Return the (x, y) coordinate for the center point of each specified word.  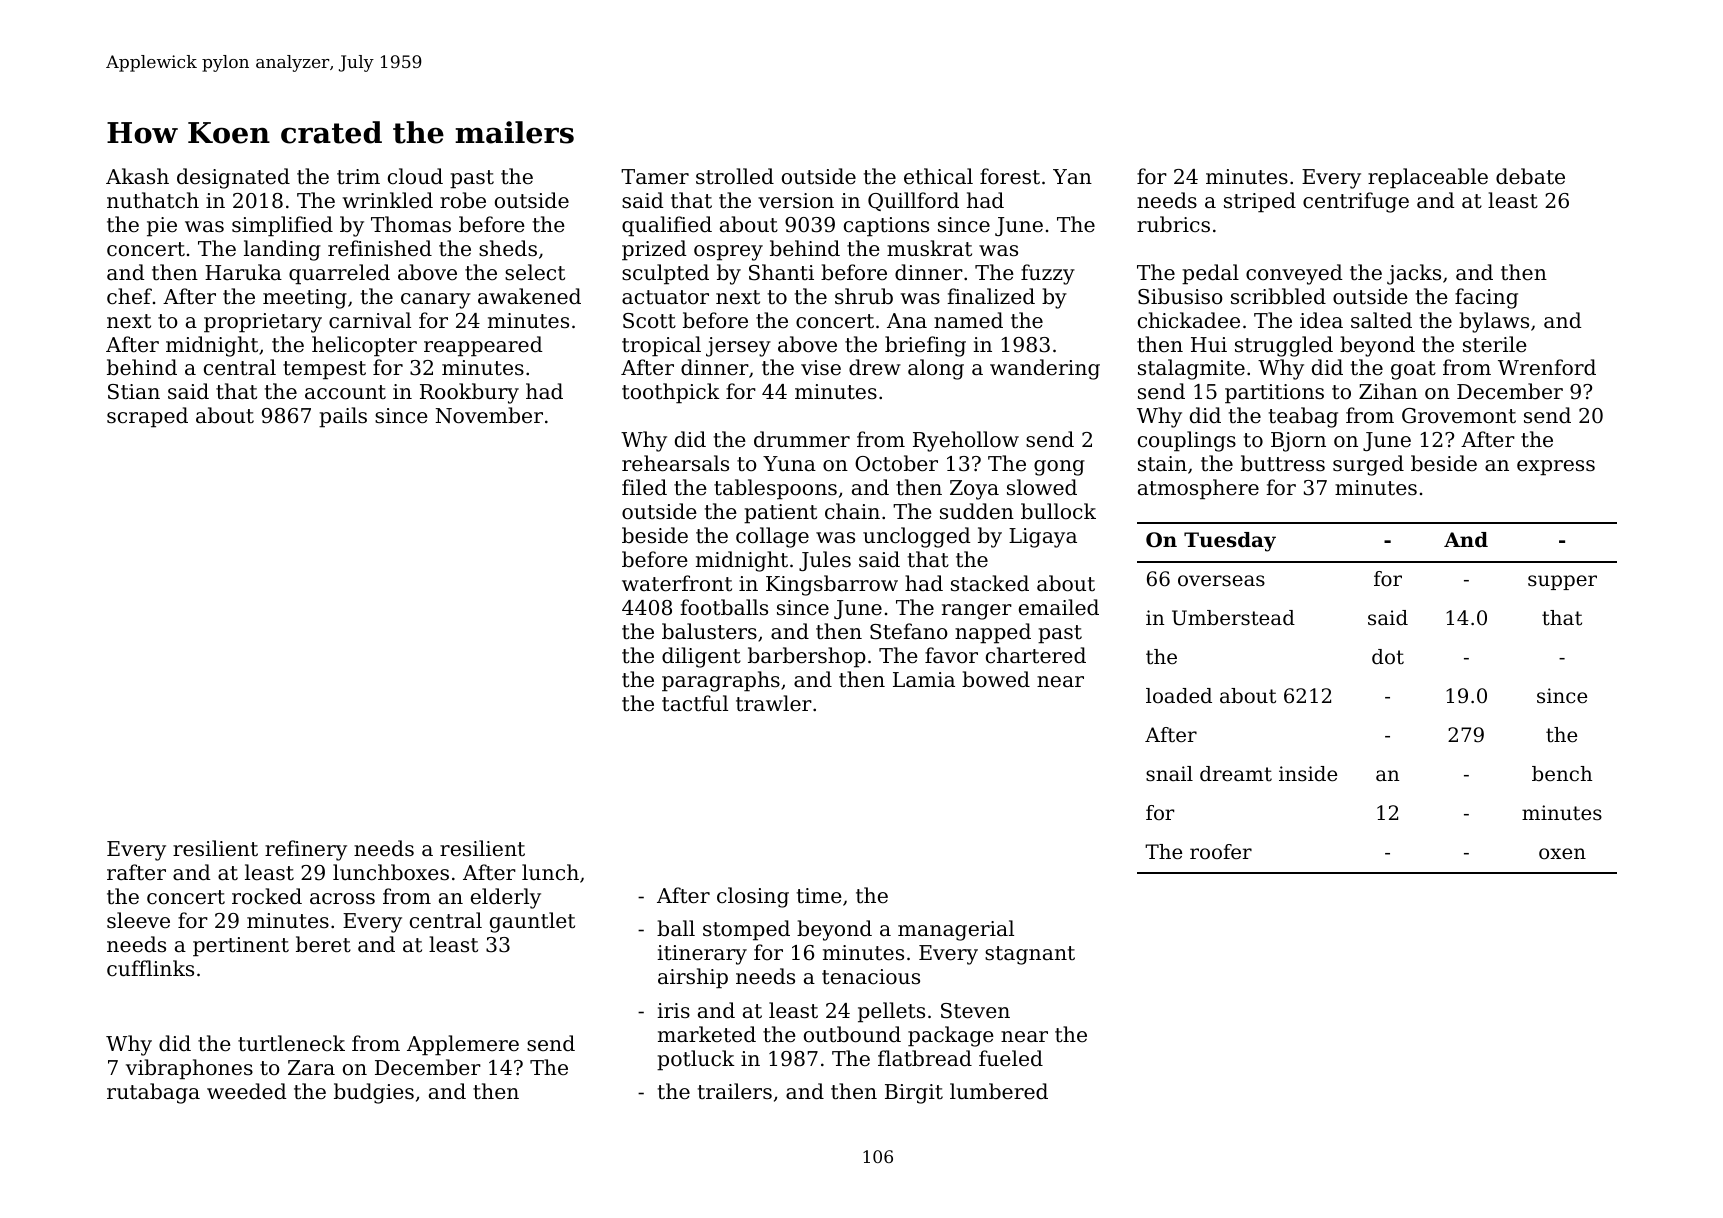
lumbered (999, 1091)
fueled (1011, 1058)
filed (644, 487)
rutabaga (153, 1093)
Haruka (243, 272)
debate (1530, 176)
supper (1562, 582)
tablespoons (775, 489)
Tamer (655, 176)
